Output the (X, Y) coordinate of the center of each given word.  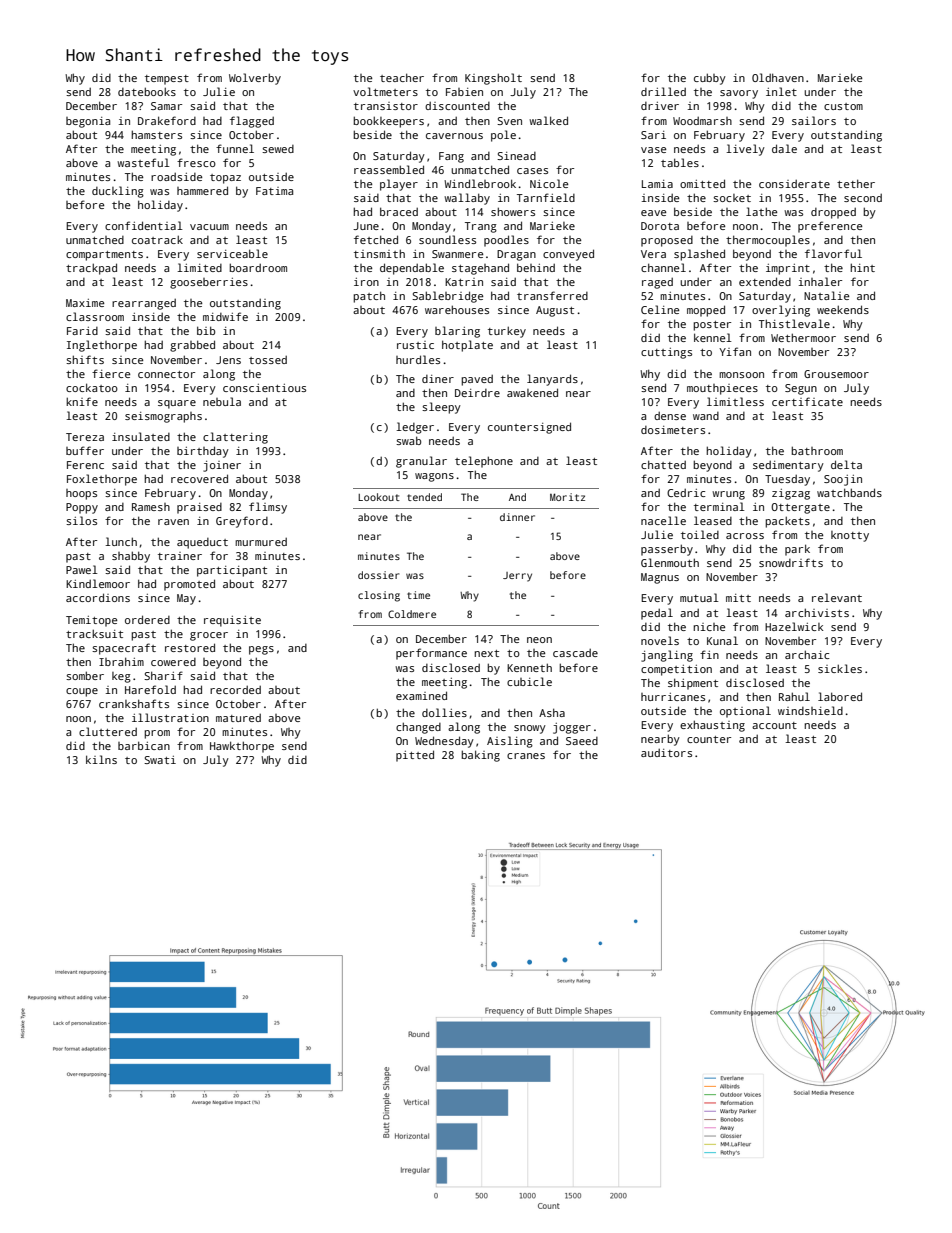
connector (166, 374)
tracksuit (94, 633)
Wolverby (255, 79)
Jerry (517, 577)
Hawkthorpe (242, 747)
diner (438, 379)
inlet (781, 91)
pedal (657, 614)
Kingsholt (493, 79)
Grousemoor (836, 374)
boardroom (258, 267)
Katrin (464, 282)
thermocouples (768, 241)
